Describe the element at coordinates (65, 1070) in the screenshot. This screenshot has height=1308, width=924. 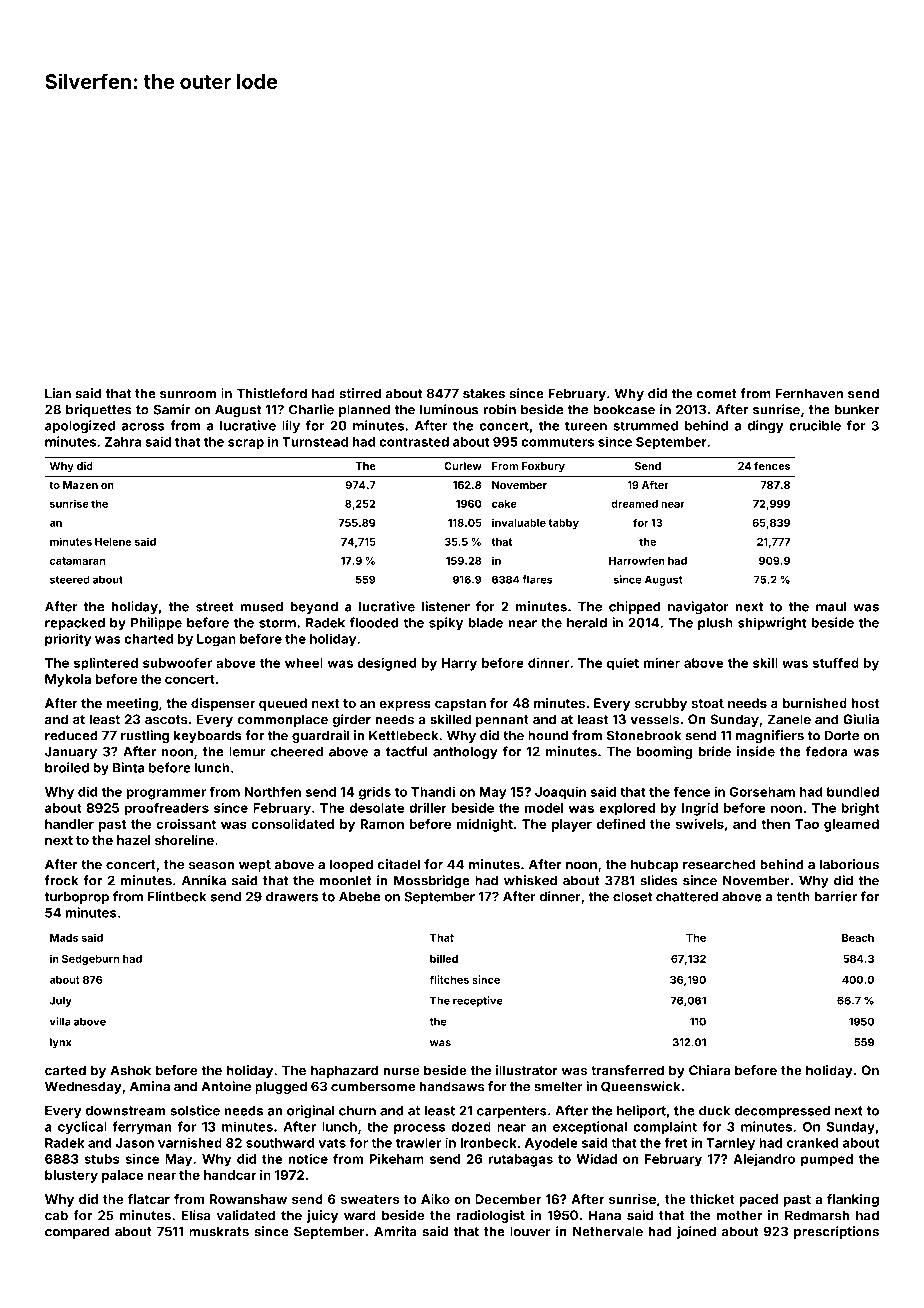
I see `carted` at that location.
